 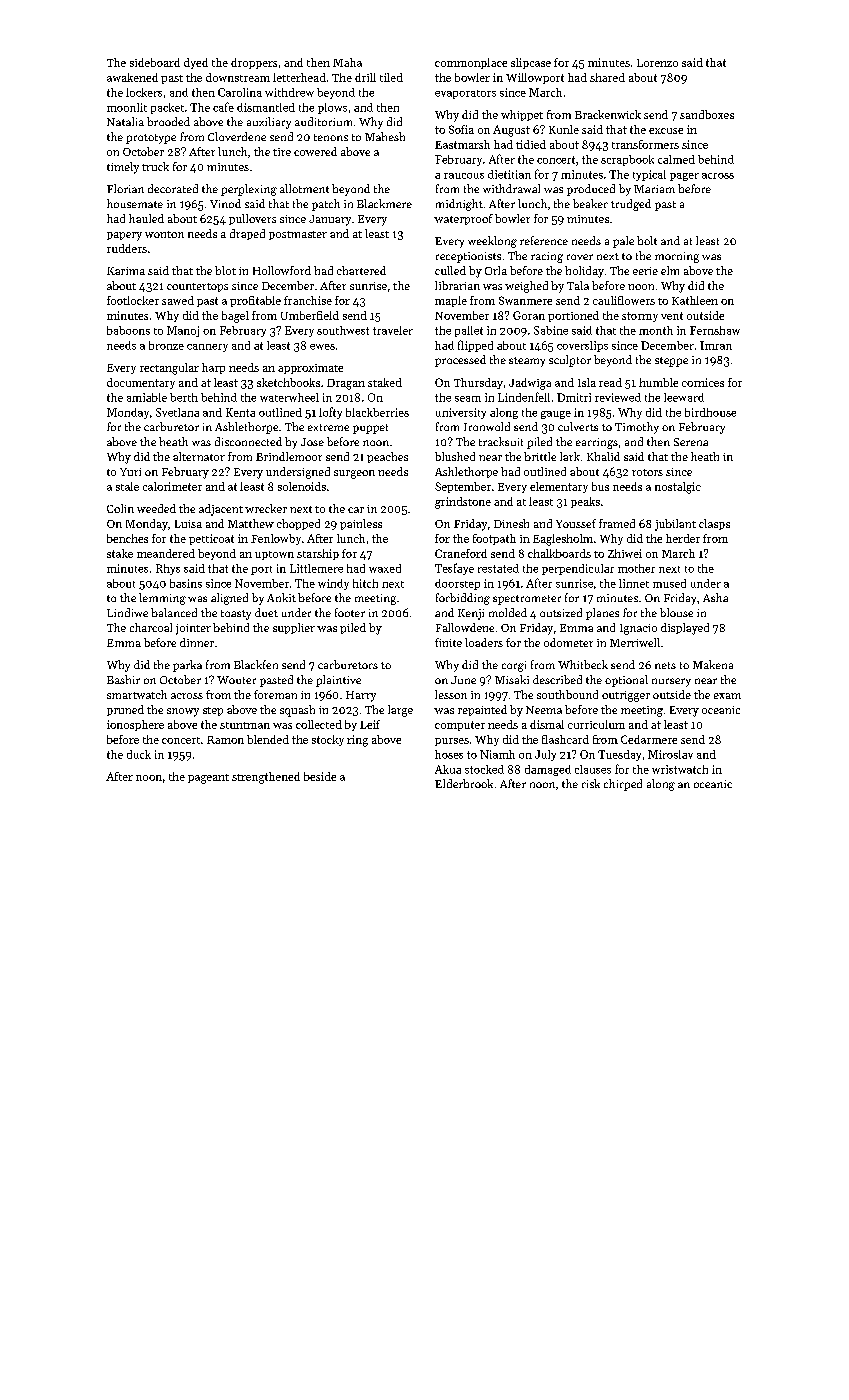 What do you see at coordinates (464, 783) in the page?
I see `Elderbrook` at bounding box center [464, 783].
